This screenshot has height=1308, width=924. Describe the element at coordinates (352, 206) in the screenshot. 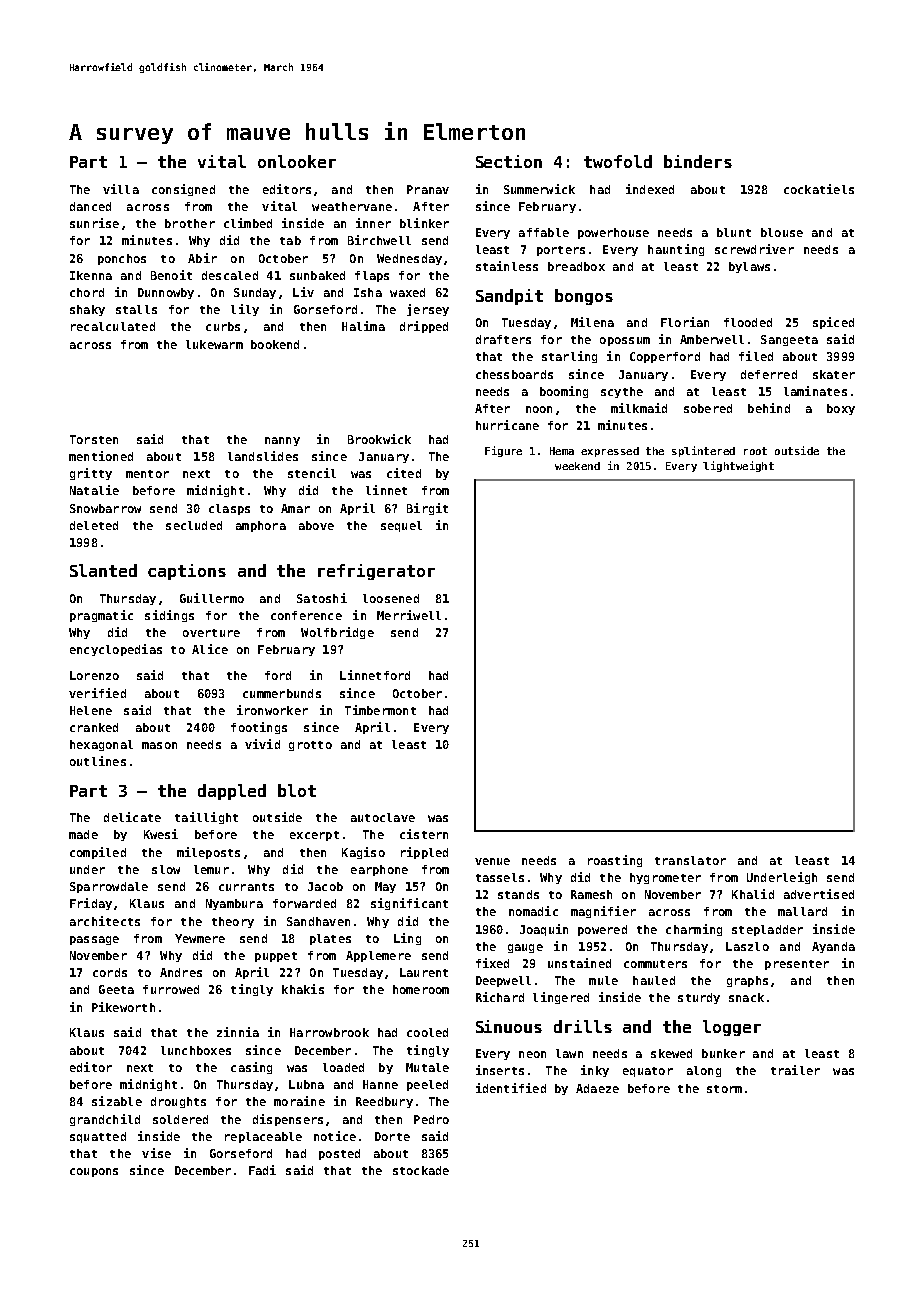

I see `weathervane` at that location.
